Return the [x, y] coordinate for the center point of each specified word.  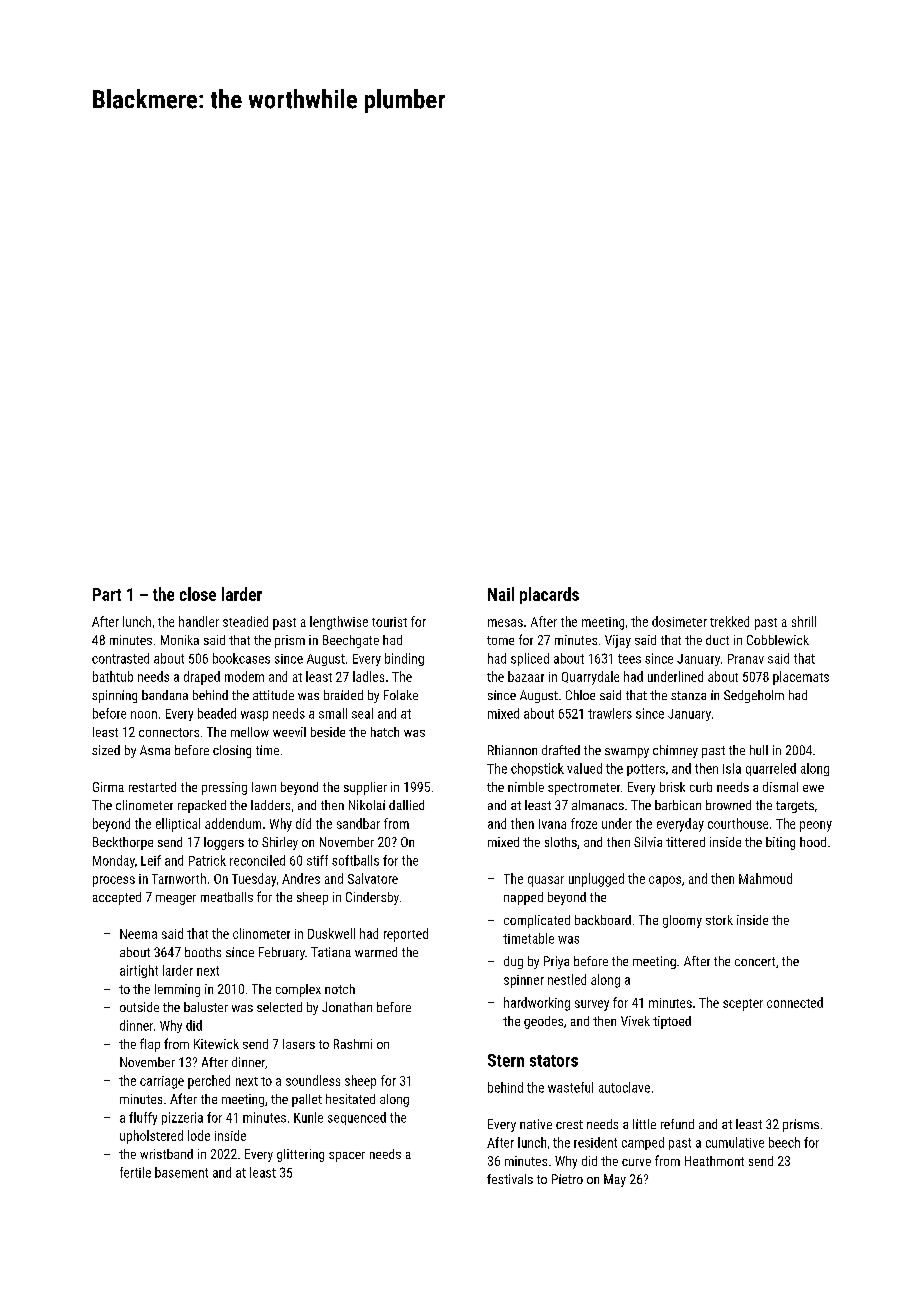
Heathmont [714, 1161]
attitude [273, 695]
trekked [729, 621]
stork [719, 920]
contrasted [120, 658]
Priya [556, 962]
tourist [389, 622]
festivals [510, 1179]
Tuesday [254, 880]
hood [813, 842]
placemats [801, 678]
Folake [401, 695]
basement [181, 1172]
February [282, 953]
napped [523, 898]
